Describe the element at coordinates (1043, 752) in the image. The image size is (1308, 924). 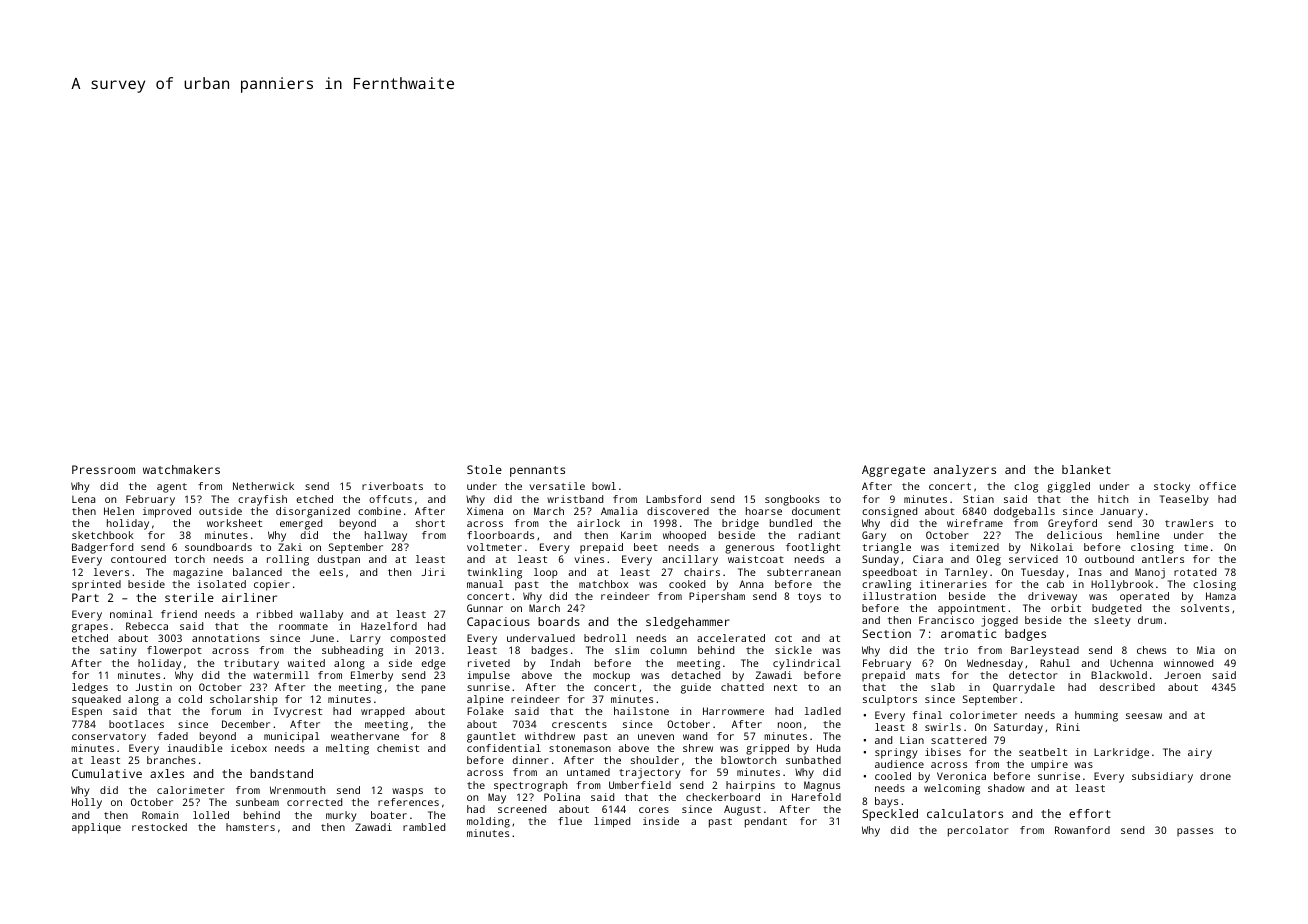
I see `seatbelt` at that location.
